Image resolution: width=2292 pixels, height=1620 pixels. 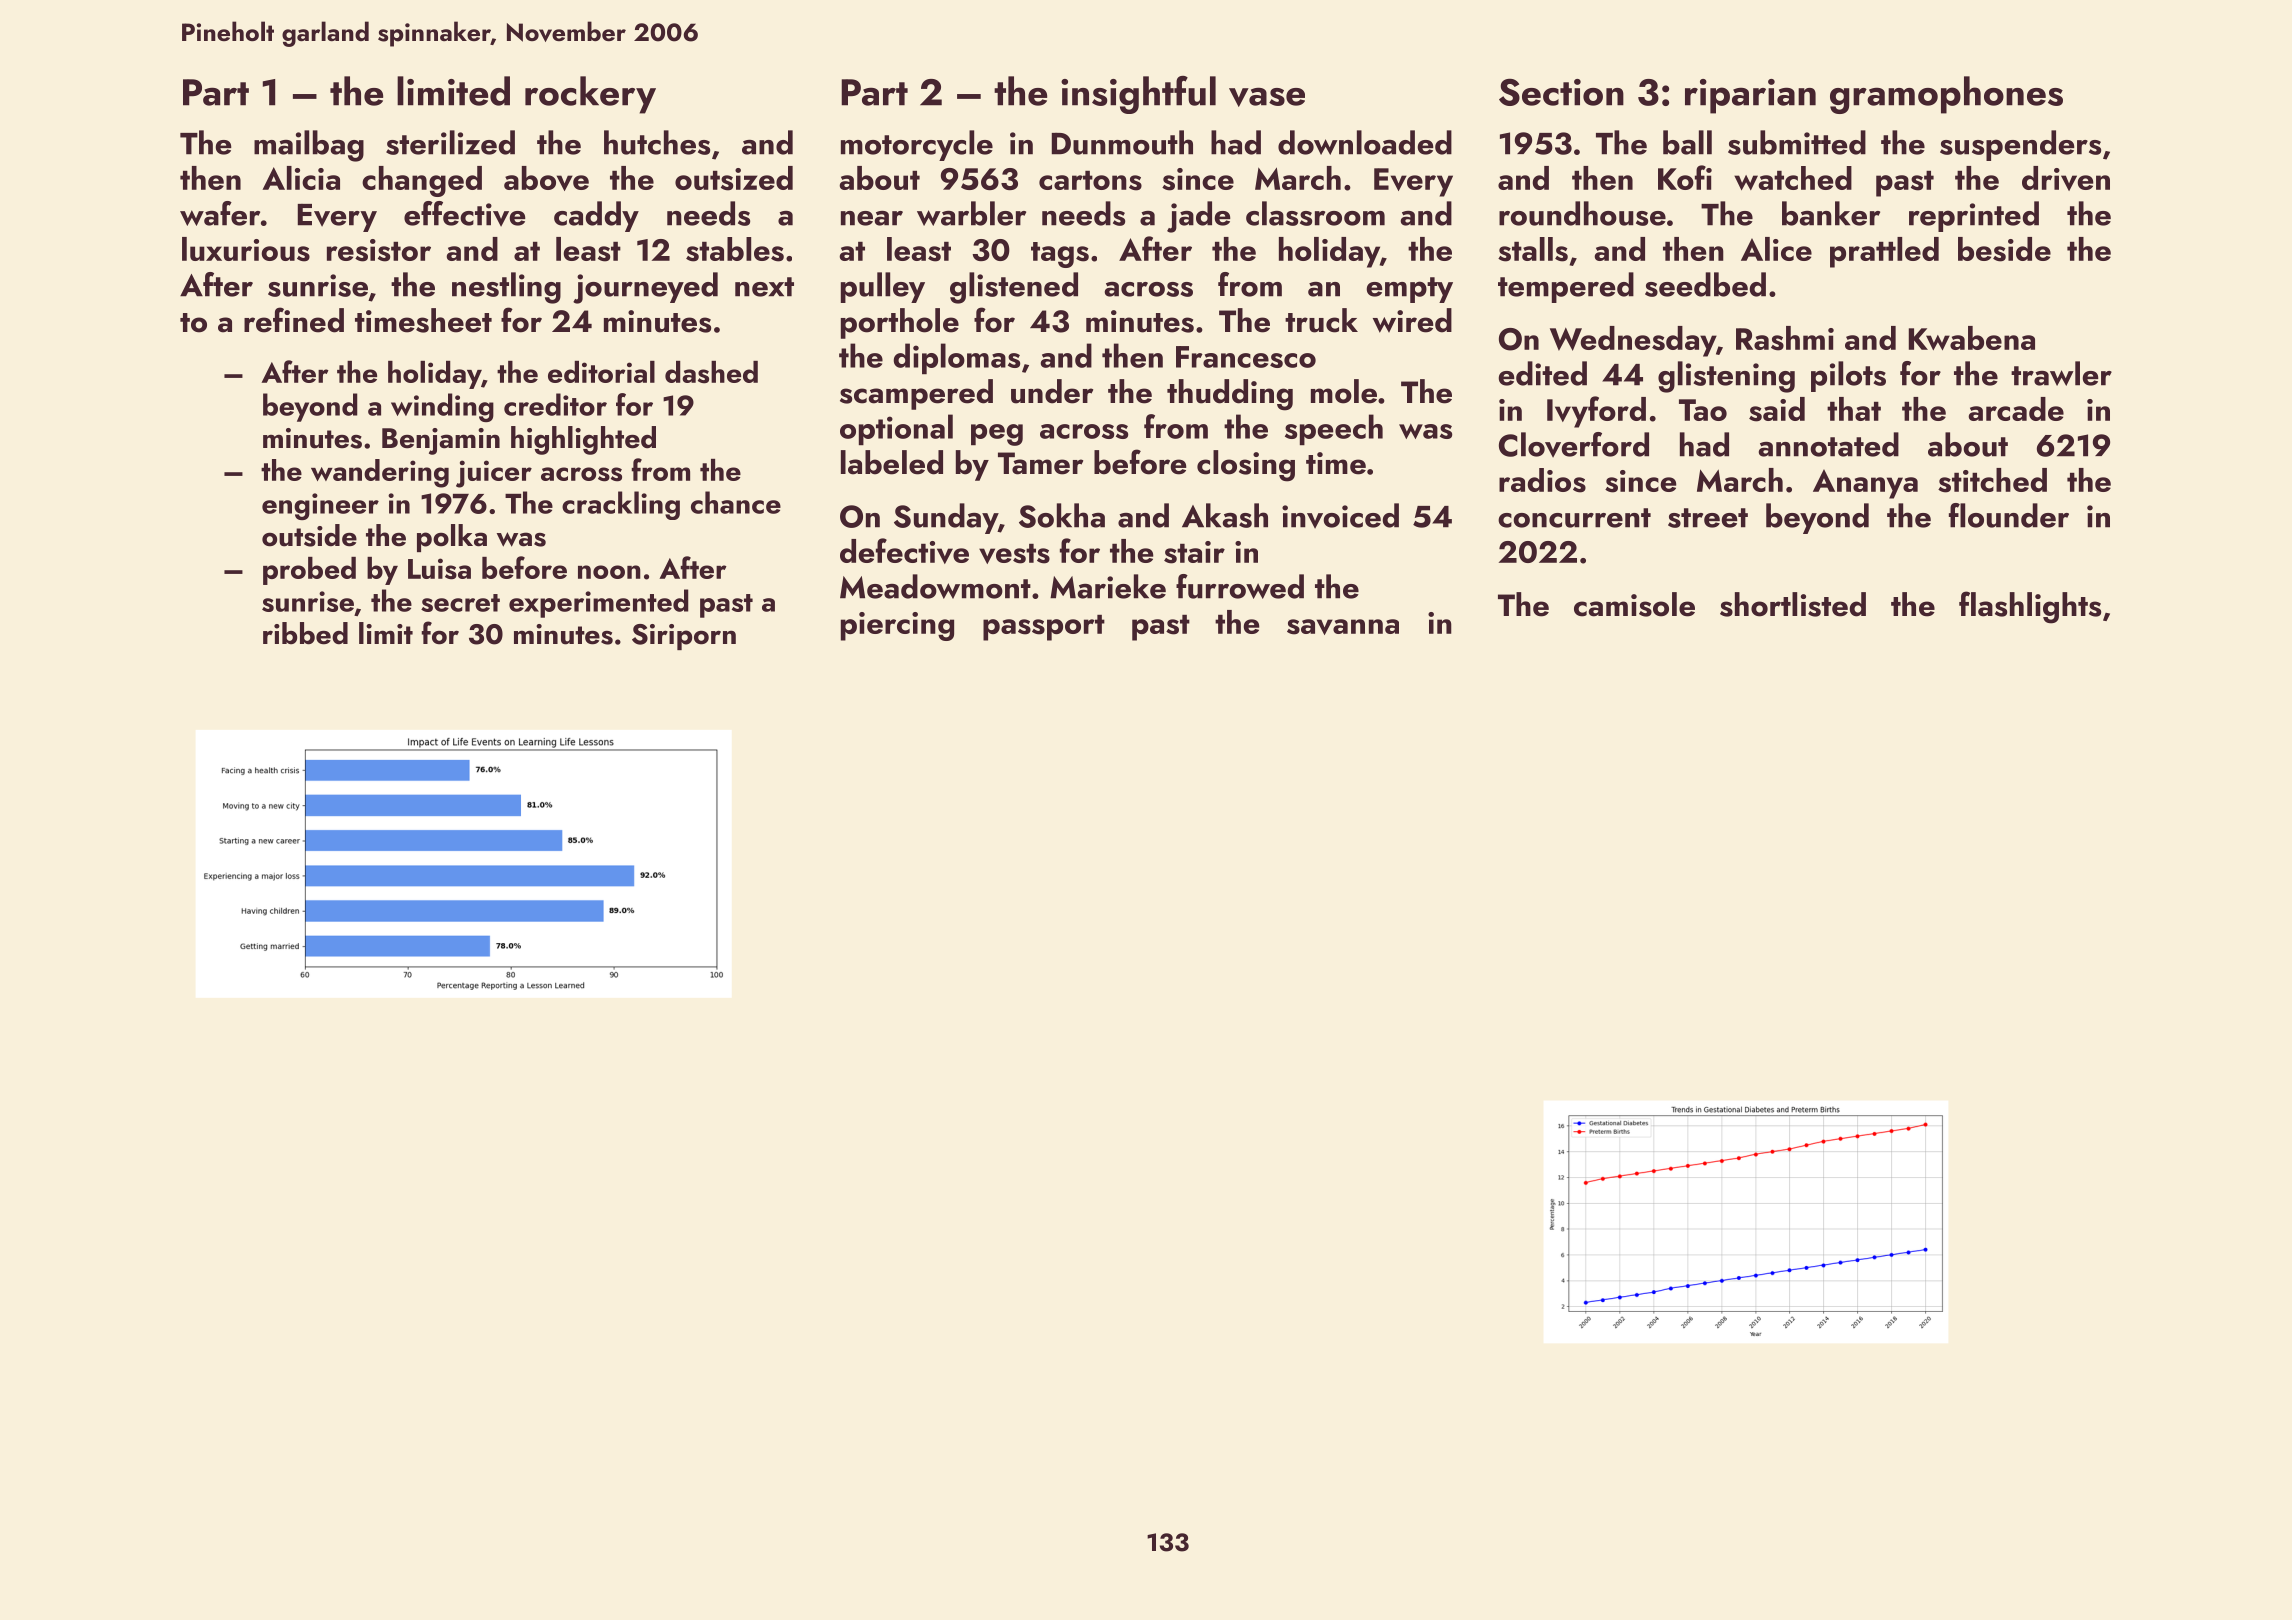 I want to click on Benjamin, so click(x=441, y=441).
